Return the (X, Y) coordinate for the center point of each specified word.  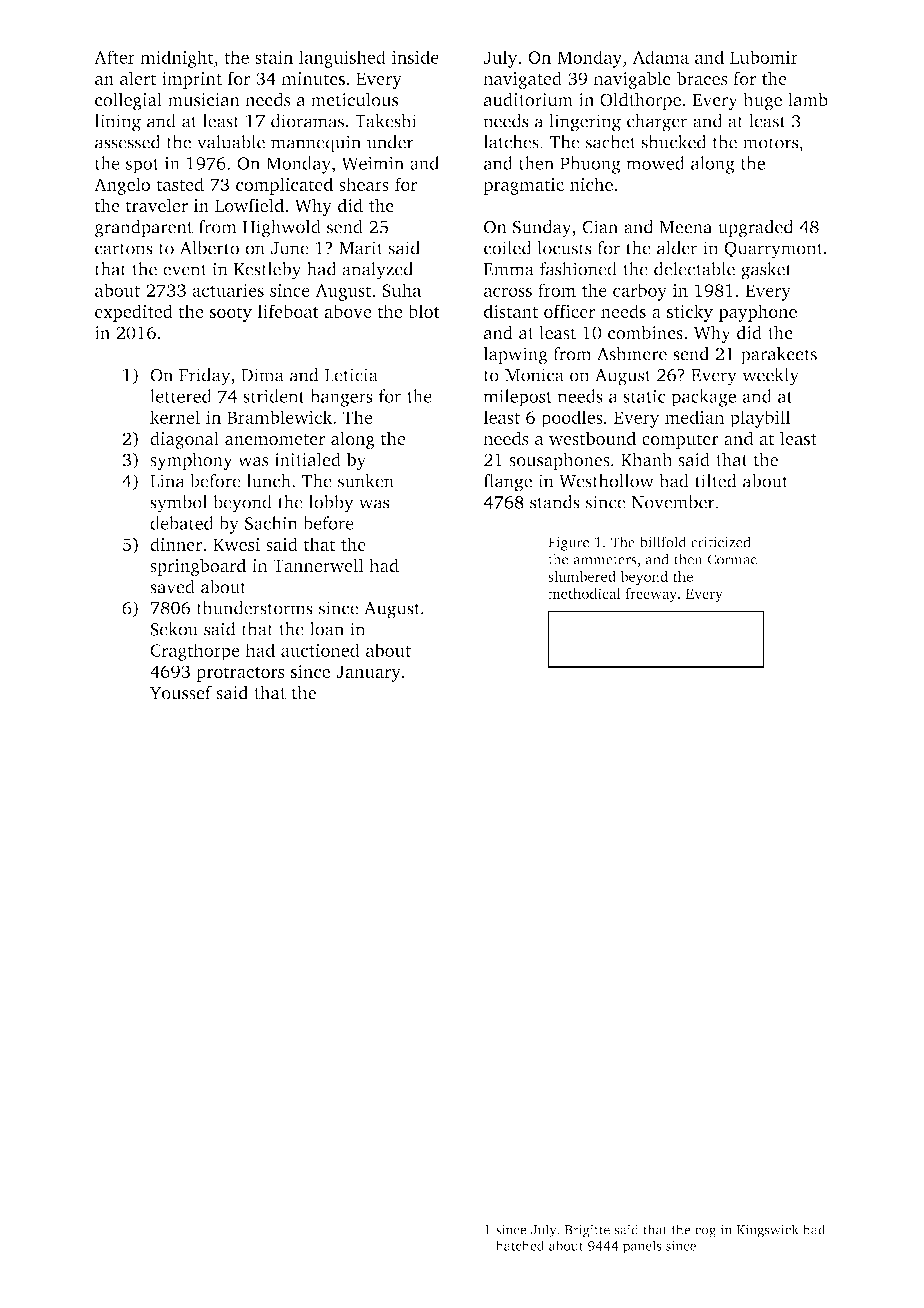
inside (415, 57)
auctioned (320, 650)
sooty (231, 314)
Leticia (351, 375)
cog (705, 1232)
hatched (520, 1245)
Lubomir (764, 57)
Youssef (181, 692)
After (114, 57)
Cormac (732, 559)
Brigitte (587, 1231)
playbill (760, 419)
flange (508, 483)
